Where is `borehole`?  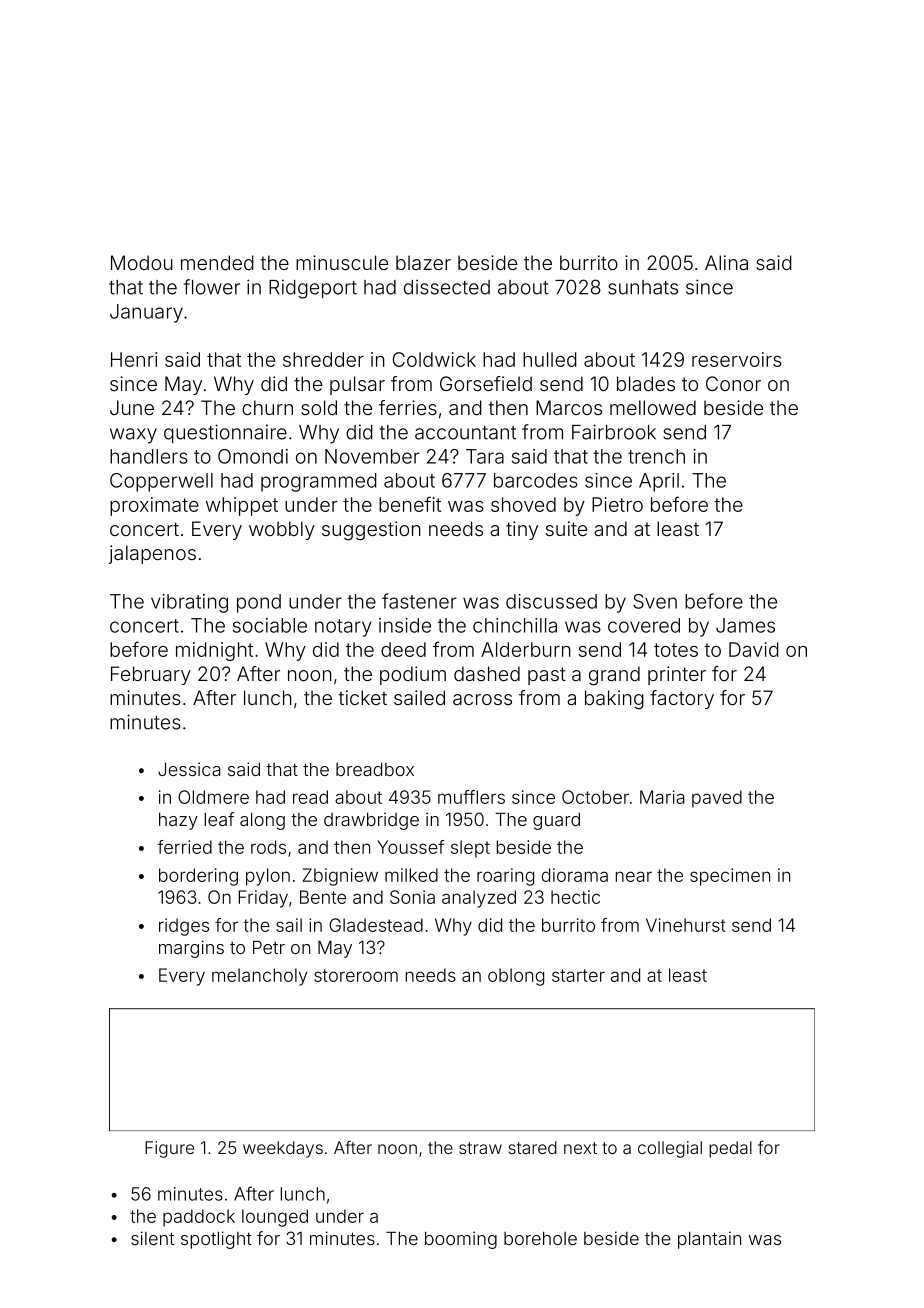
borehole is located at coordinates (540, 1238).
